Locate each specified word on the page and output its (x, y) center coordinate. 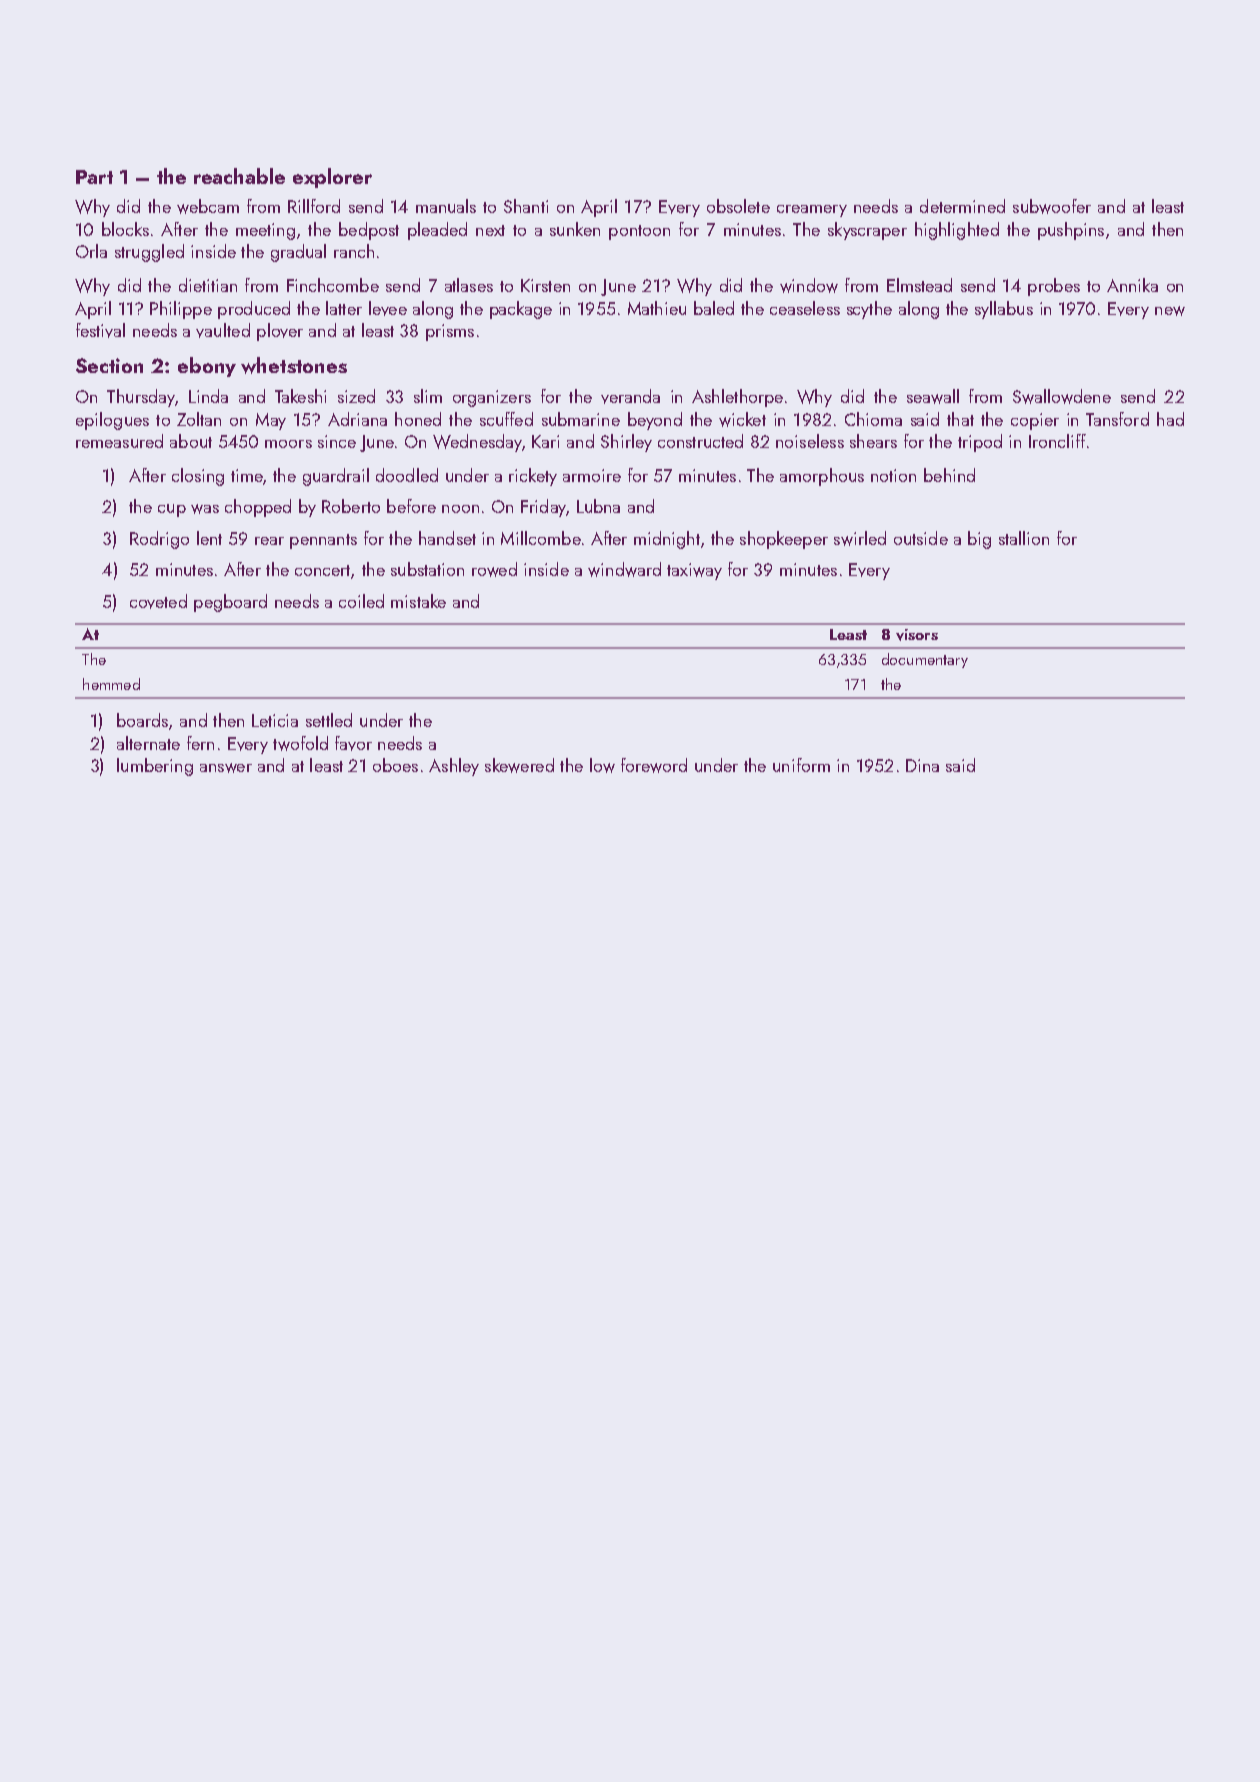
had (1170, 419)
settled (329, 720)
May (271, 421)
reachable (239, 176)
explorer (332, 178)
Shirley (626, 443)
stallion (1024, 538)
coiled (361, 601)
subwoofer (1052, 206)
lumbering (155, 767)
